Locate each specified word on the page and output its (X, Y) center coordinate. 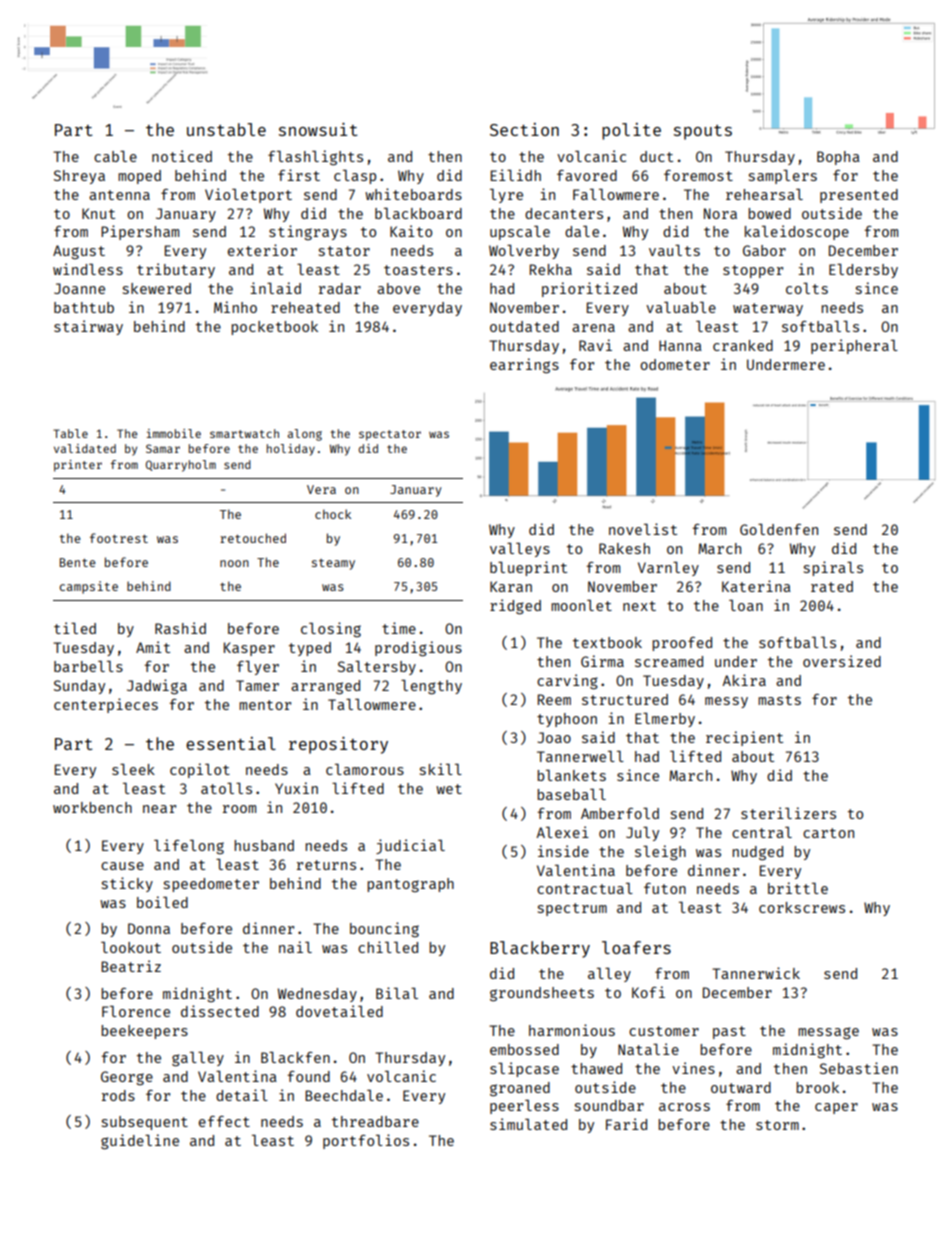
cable (115, 156)
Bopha (838, 158)
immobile (173, 433)
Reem (554, 699)
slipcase (524, 1069)
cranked (743, 345)
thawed (596, 1068)
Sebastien (859, 1068)
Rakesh (624, 548)
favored (587, 175)
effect (224, 1121)
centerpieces (106, 705)
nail (295, 947)
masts (779, 700)
